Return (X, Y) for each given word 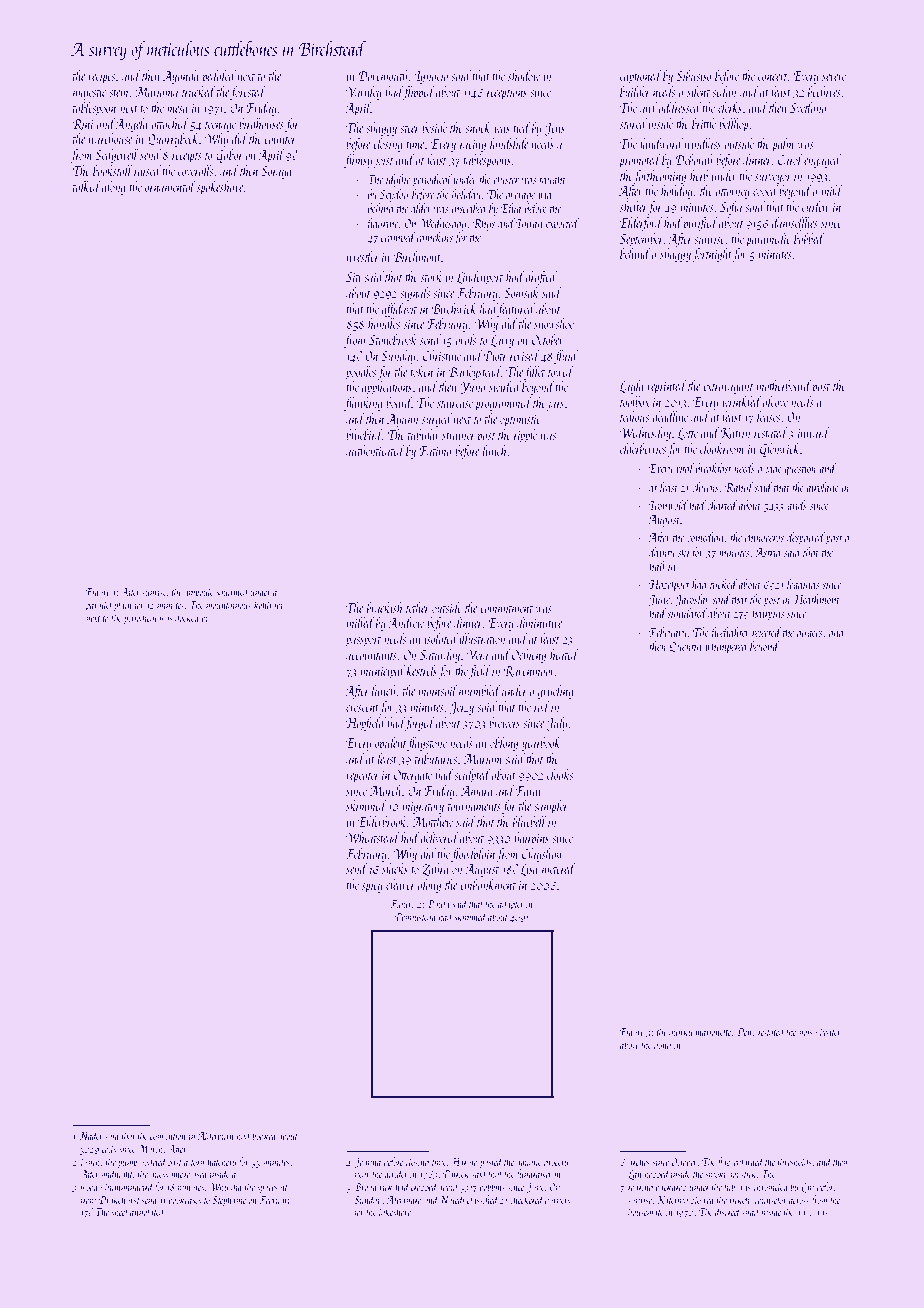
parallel (99, 605)
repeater (362, 778)
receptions (507, 94)
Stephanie (229, 1200)
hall (658, 566)
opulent (391, 744)
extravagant (728, 389)
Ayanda (181, 77)
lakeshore (395, 1211)
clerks (730, 107)
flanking (363, 404)
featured (516, 310)
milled (361, 622)
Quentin (685, 647)
